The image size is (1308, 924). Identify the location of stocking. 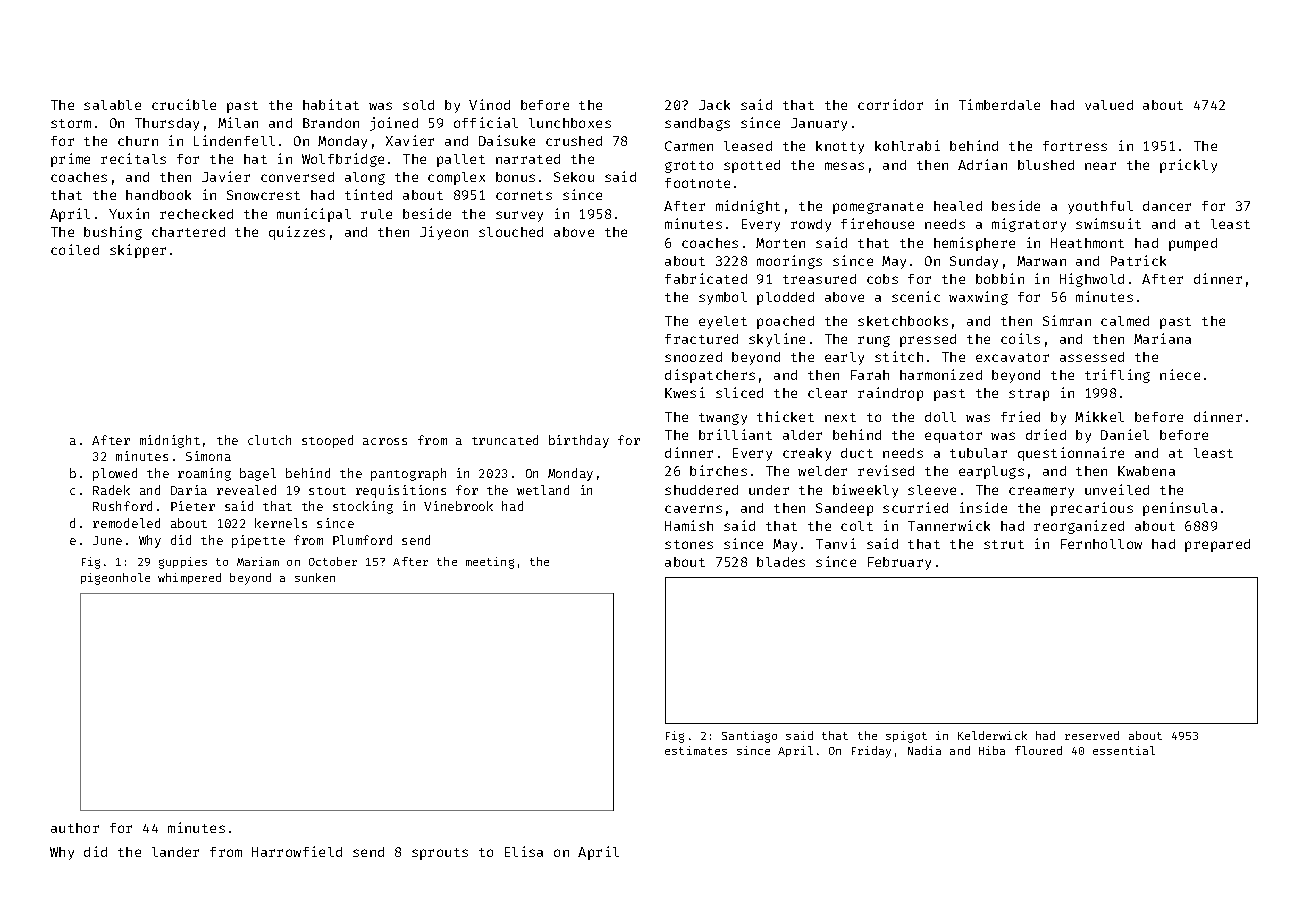
(363, 507).
